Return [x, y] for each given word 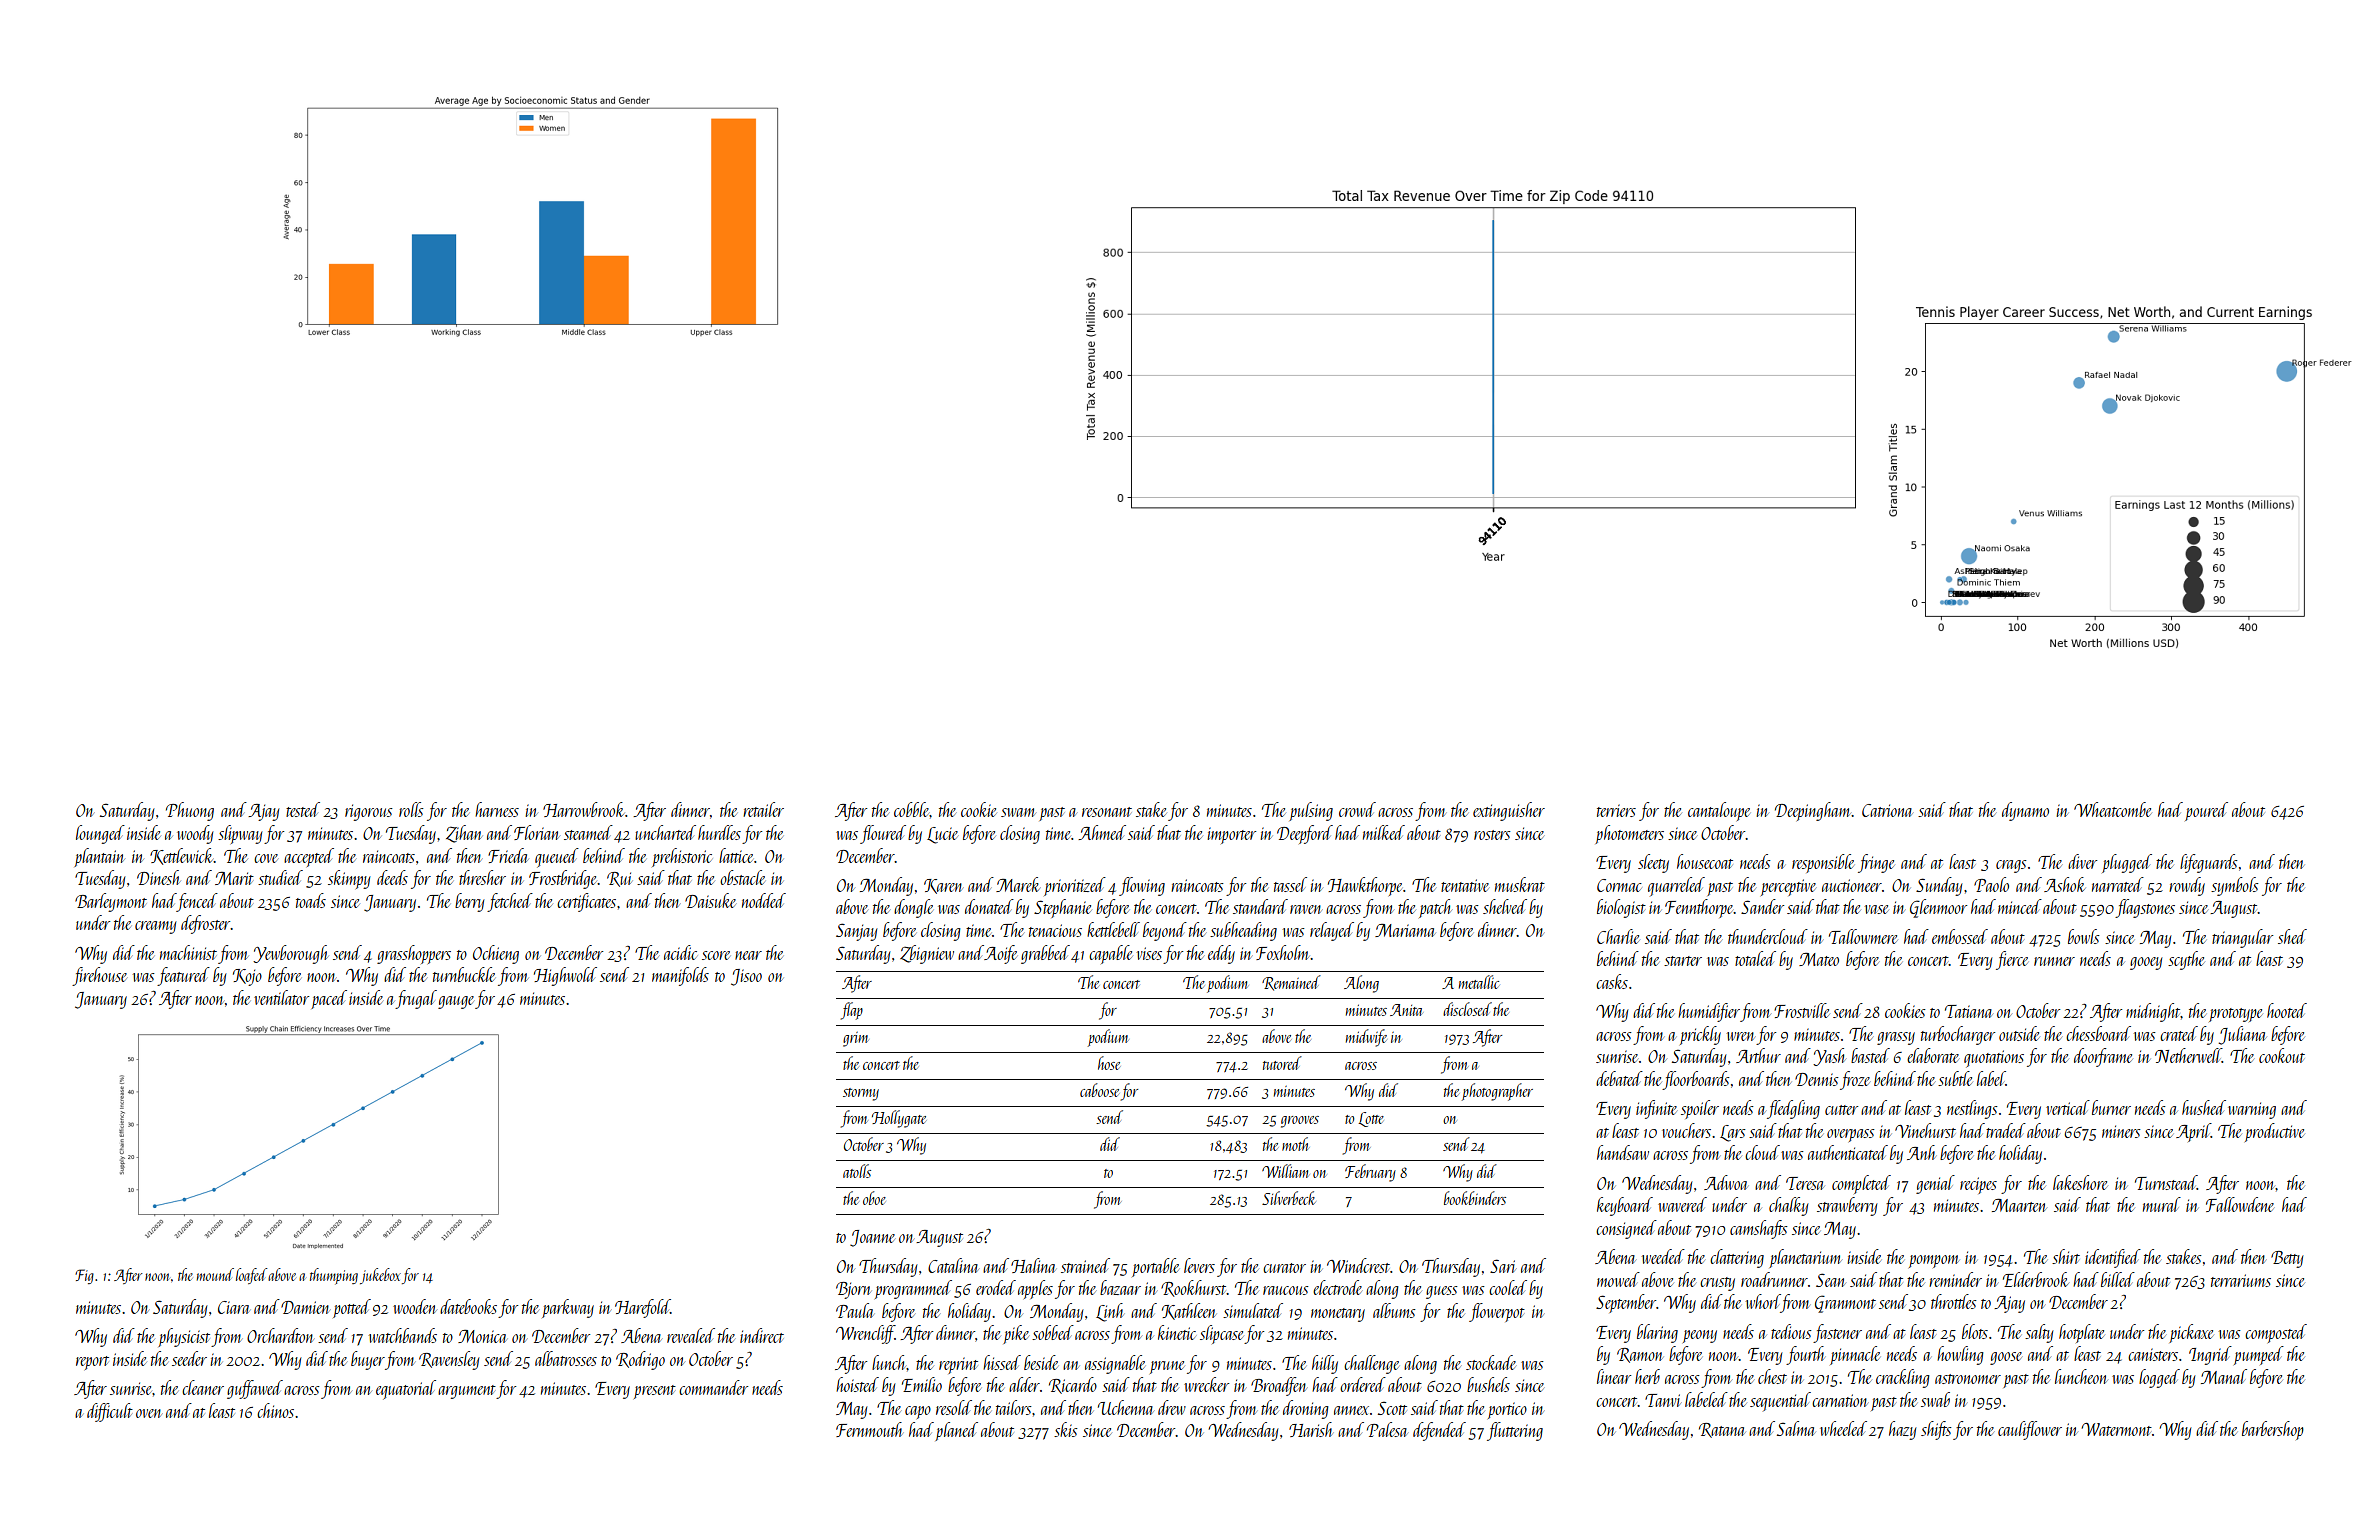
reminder [1955, 1279]
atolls [857, 1171]
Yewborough [290, 954]
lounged [100, 834]
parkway [568, 1308]
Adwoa [1725, 1182]
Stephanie [1063, 908]
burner [2111, 1107]
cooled [1508, 1287]
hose [1109, 1063]
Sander [1762, 906]
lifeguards [2208, 863]
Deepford [1305, 834]
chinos [275, 1410]
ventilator [281, 997]
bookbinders [1475, 1198]
